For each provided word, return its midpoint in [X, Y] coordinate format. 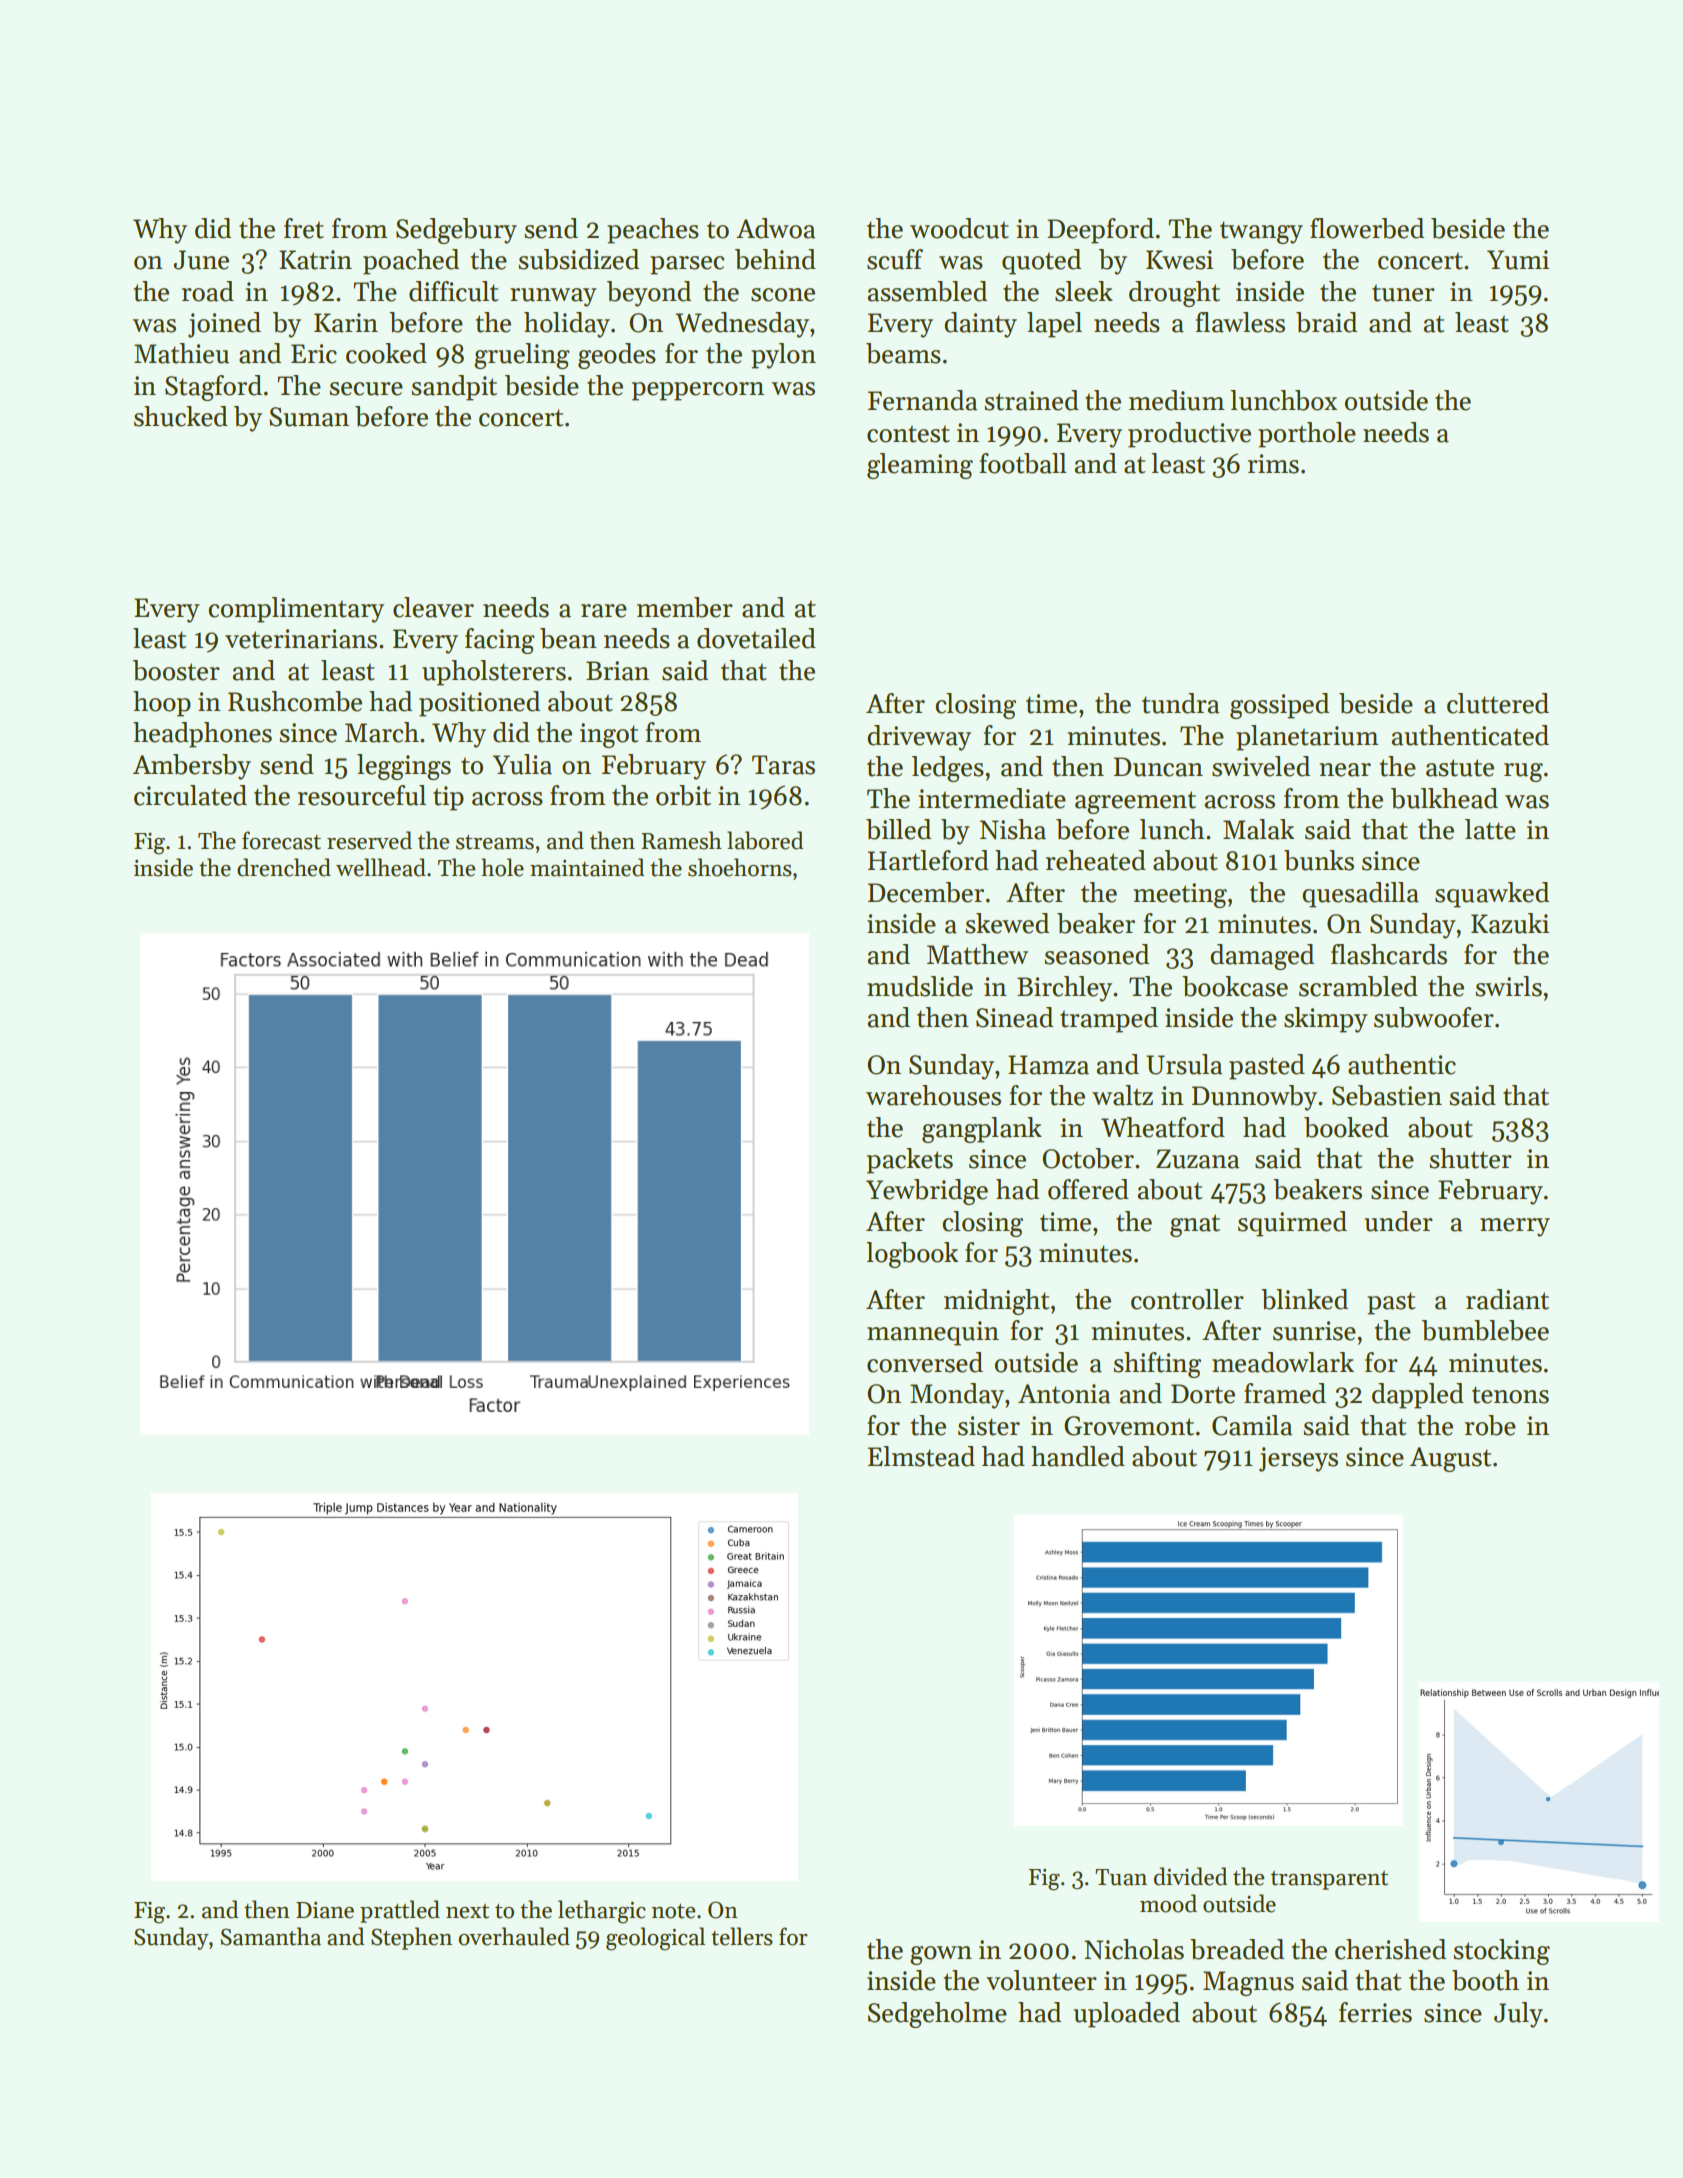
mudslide [920, 986]
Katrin [315, 260]
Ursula [1184, 1064]
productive [1189, 435]
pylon [783, 356]
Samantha [271, 1936]
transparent [1329, 1880]
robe [1490, 1425]
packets [910, 1161]
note [673, 1911]
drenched [284, 867]
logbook [912, 1255]
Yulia [522, 764]
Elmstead [921, 1456]
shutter [1470, 1158]
